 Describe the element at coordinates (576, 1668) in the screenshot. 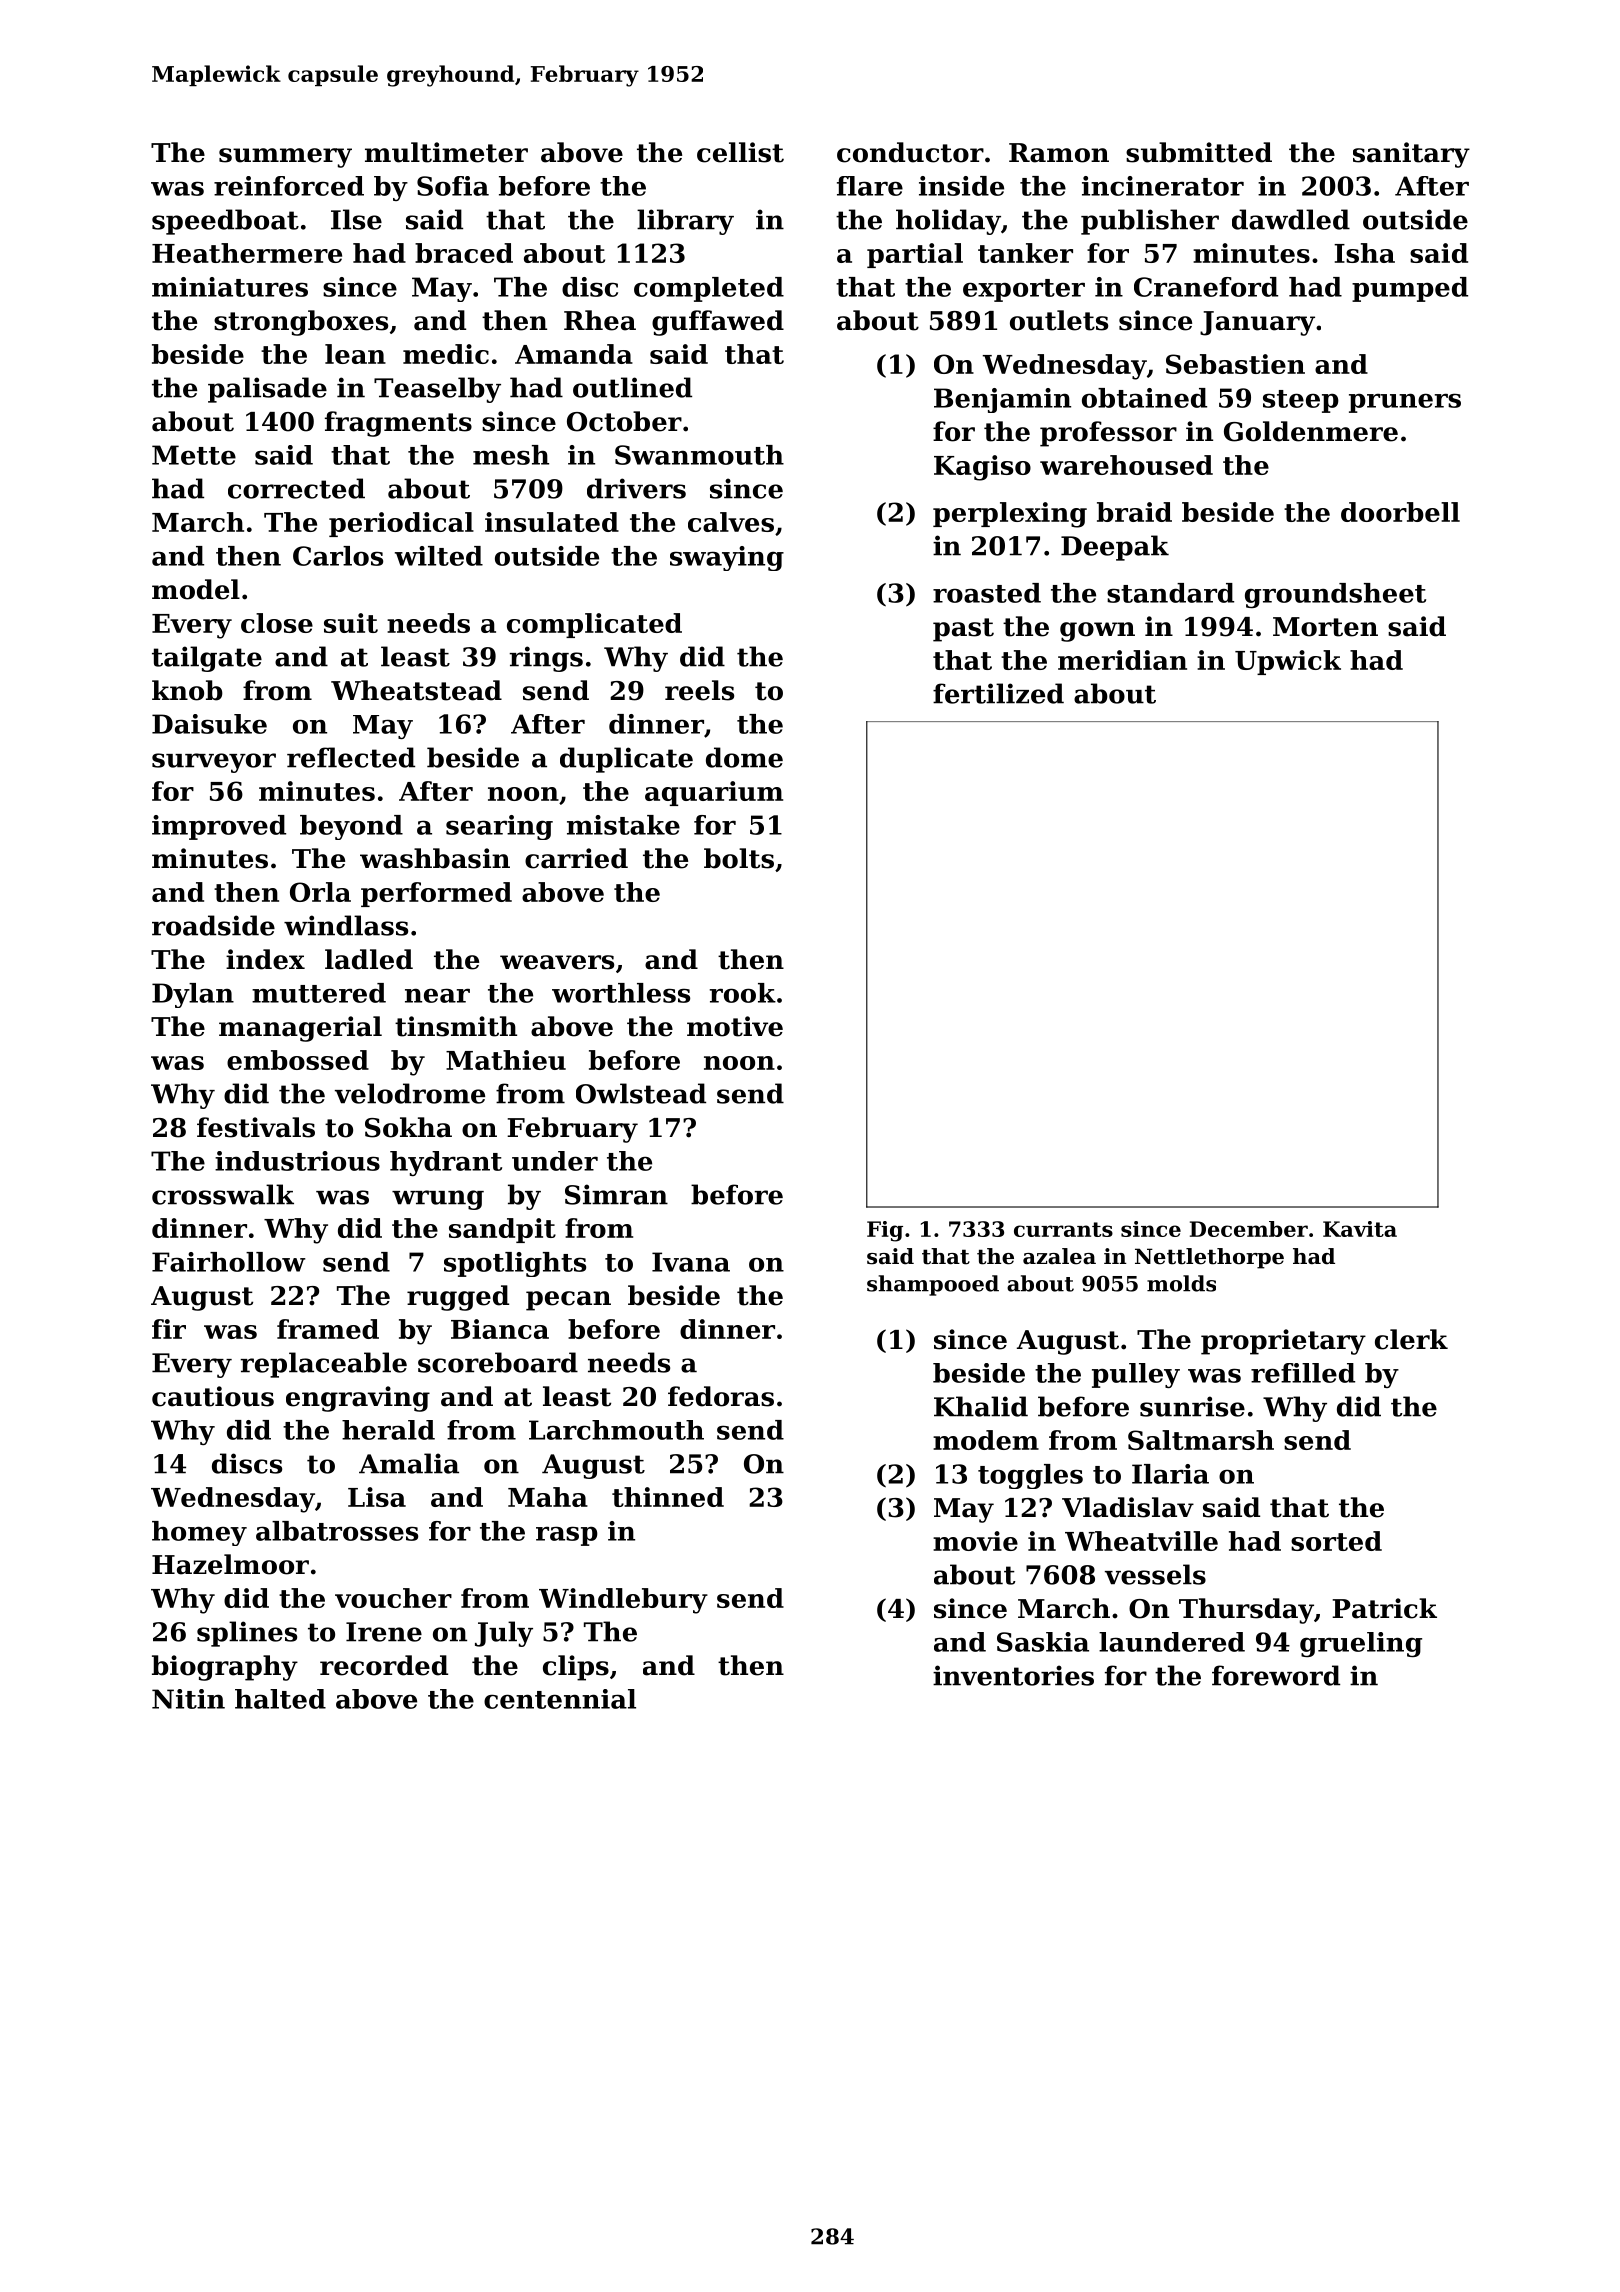

I see `clips` at that location.
